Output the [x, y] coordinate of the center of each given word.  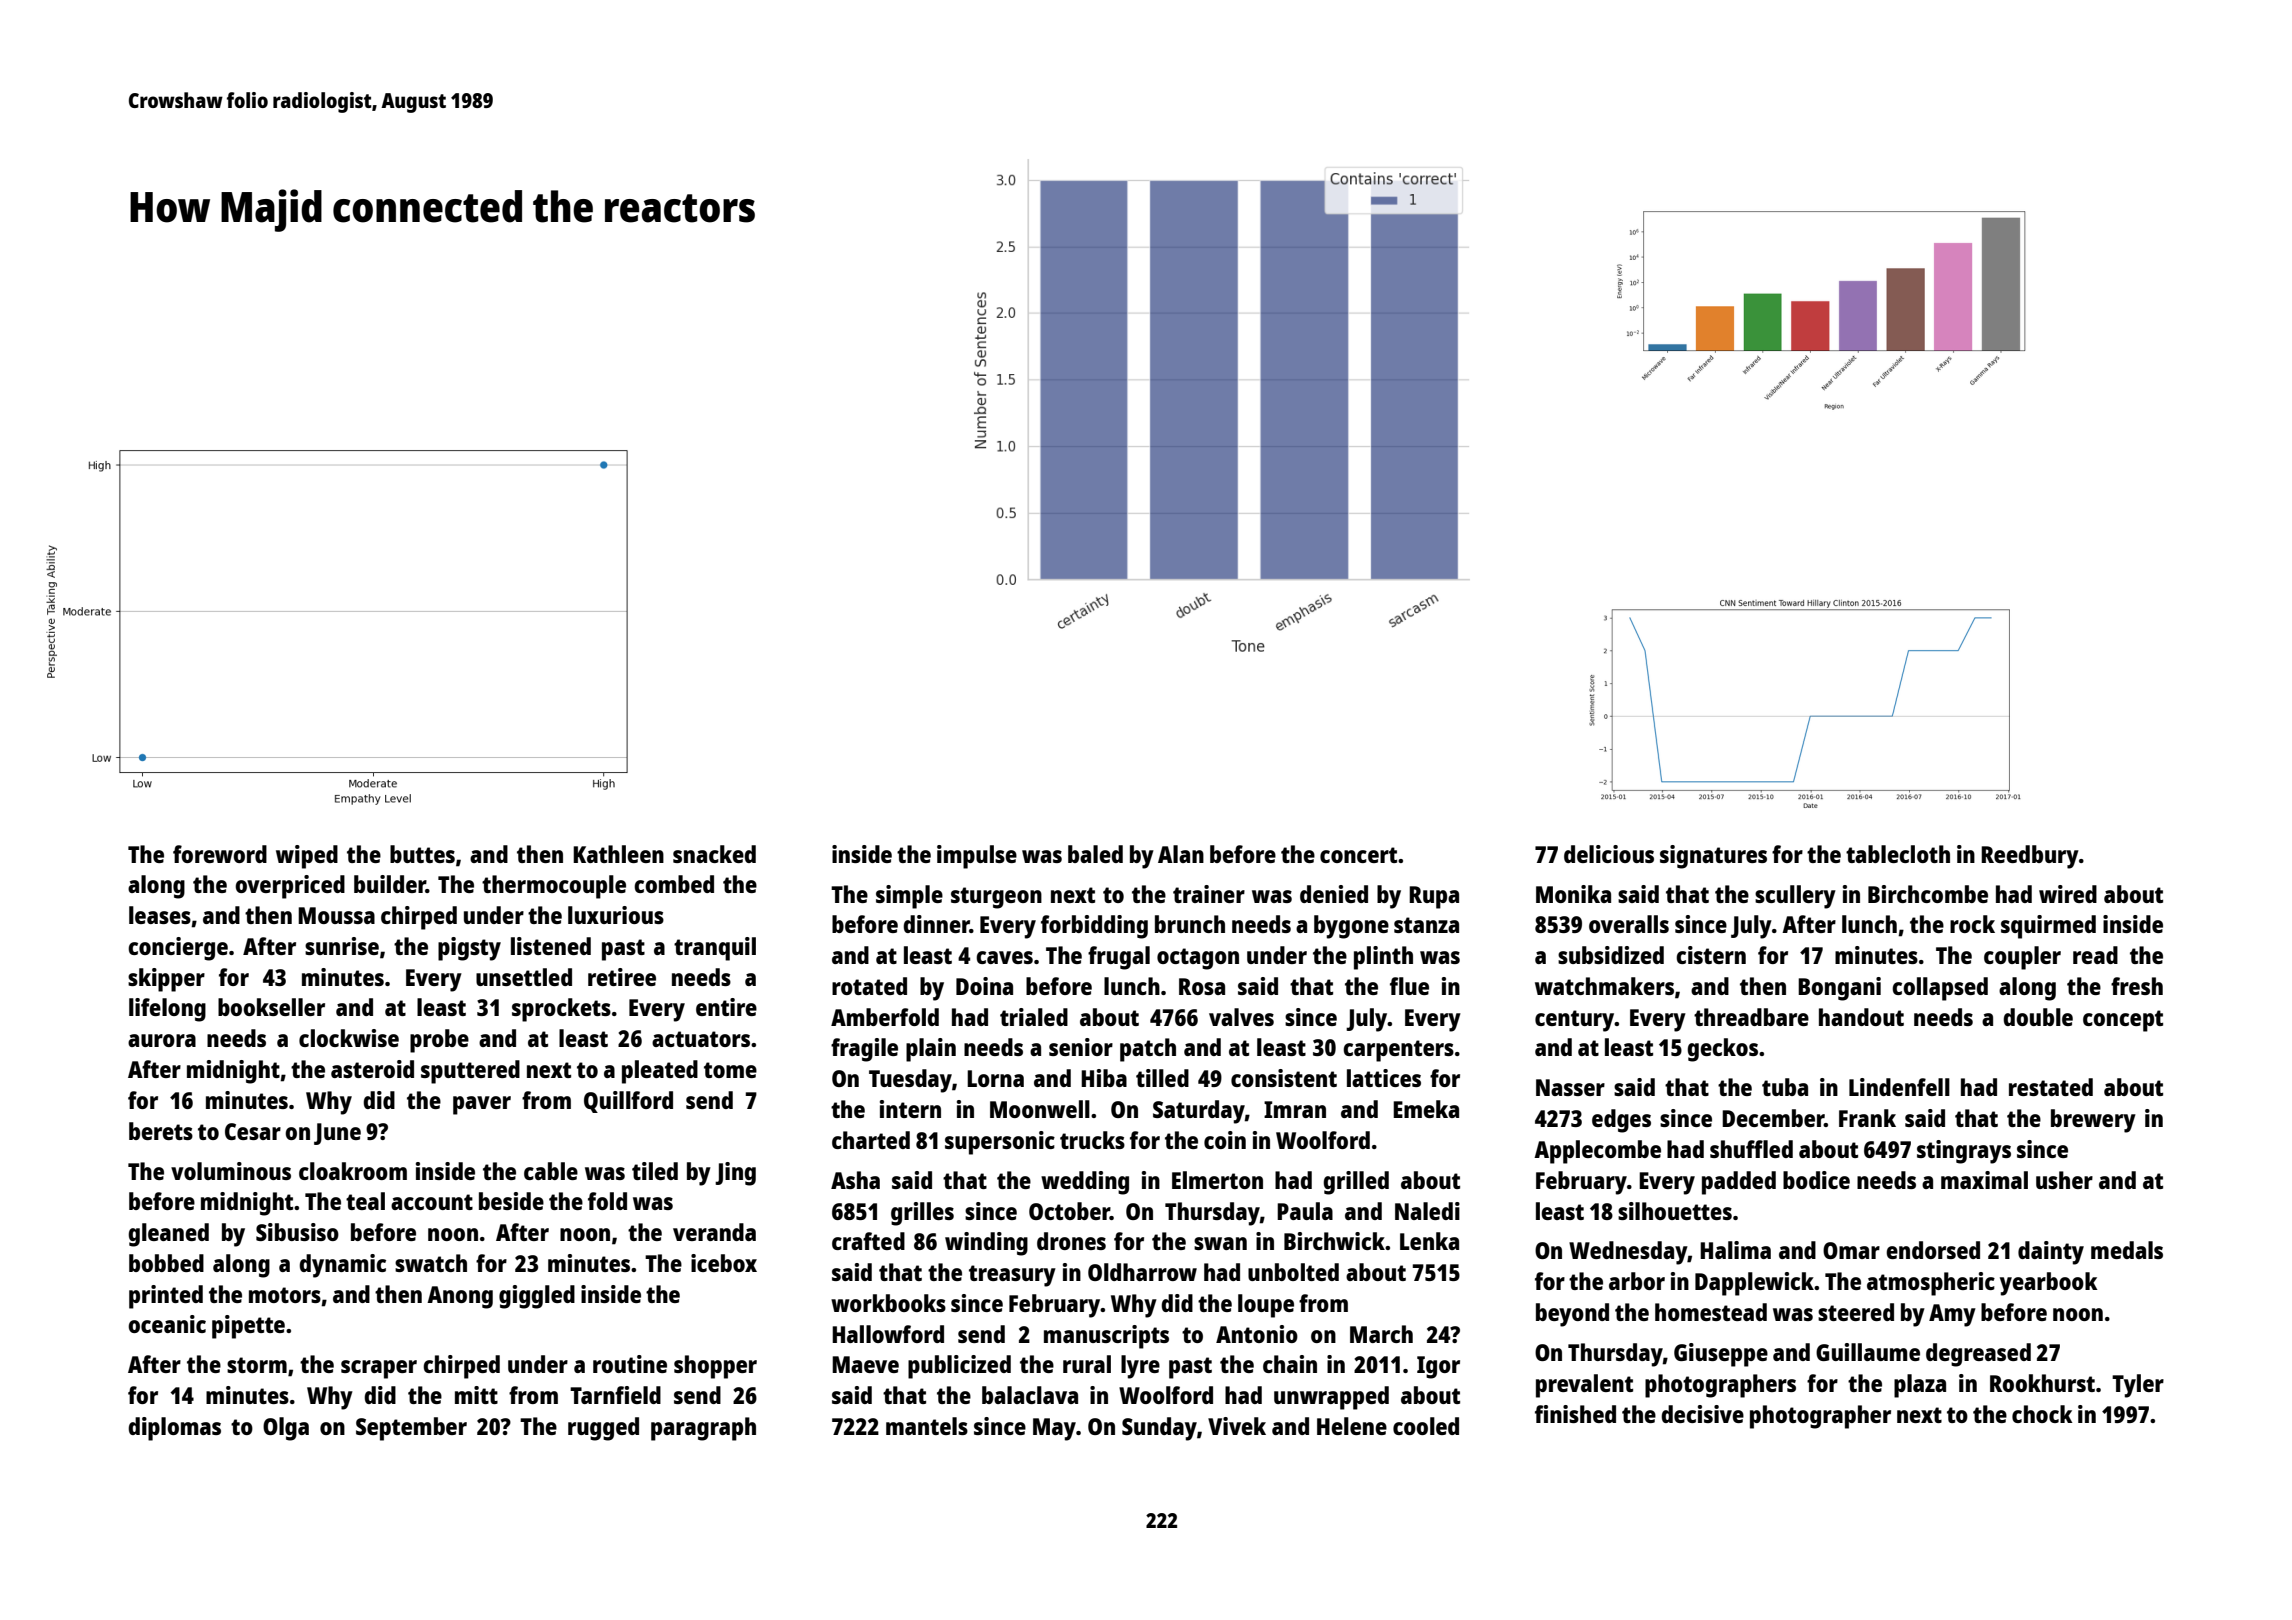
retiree [622, 977]
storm [257, 1365]
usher [2064, 1180]
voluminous [231, 1171]
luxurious [616, 915]
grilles [922, 1214]
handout [1861, 1017]
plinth [1383, 958]
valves [1241, 1017]
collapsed [1940, 989]
